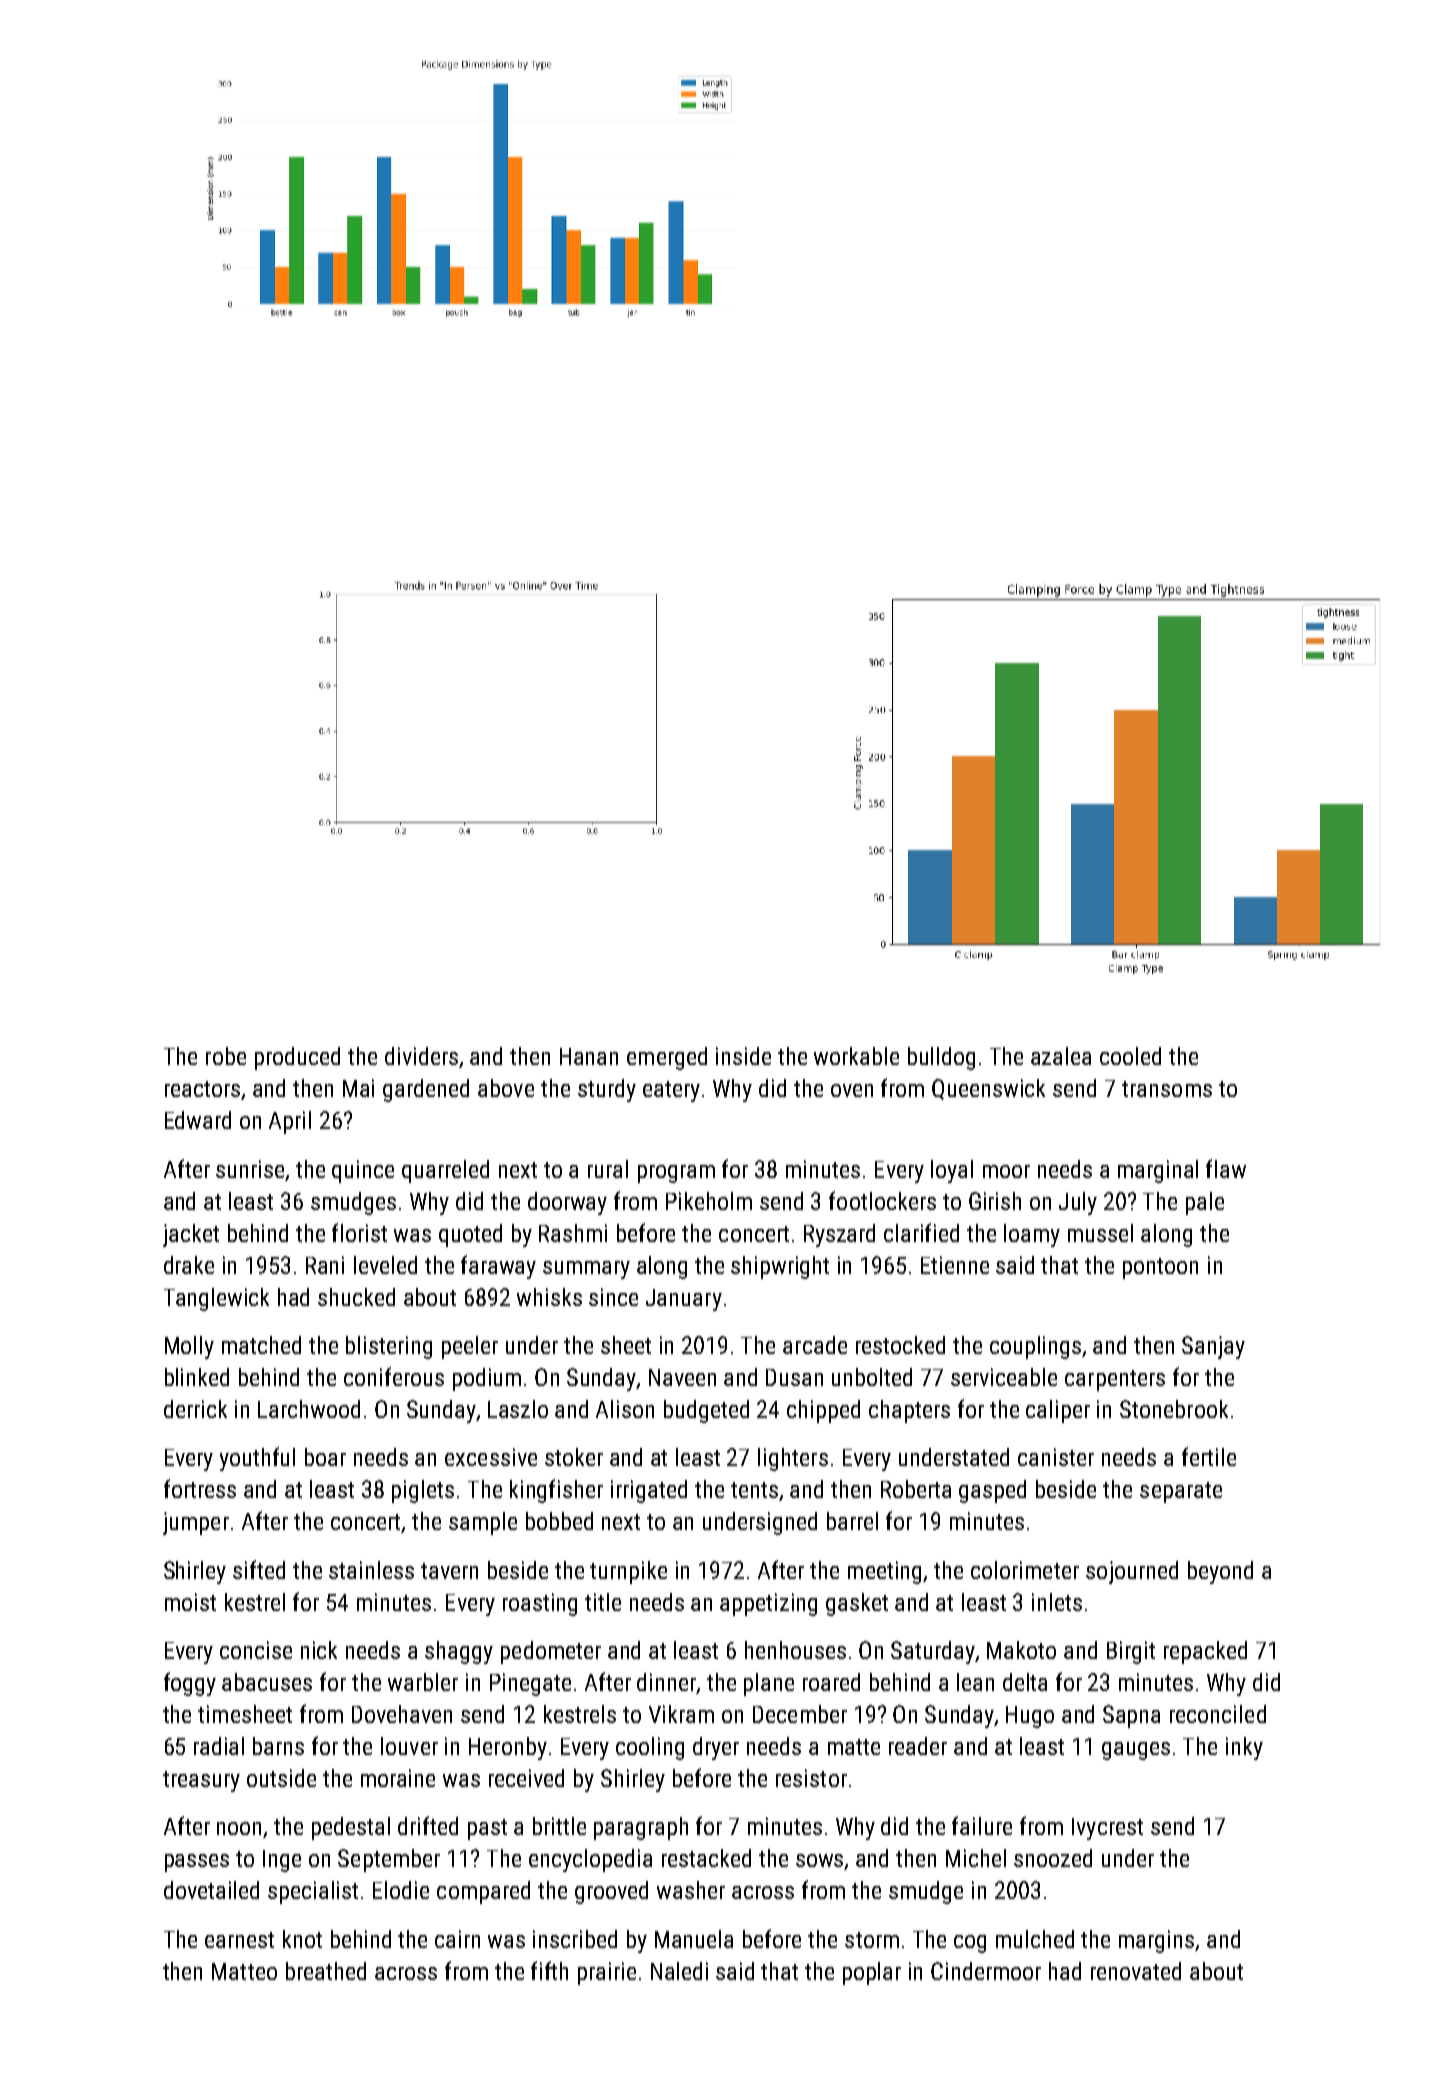  Describe the element at coordinates (607, 1973) in the screenshot. I see `prairie` at that location.
